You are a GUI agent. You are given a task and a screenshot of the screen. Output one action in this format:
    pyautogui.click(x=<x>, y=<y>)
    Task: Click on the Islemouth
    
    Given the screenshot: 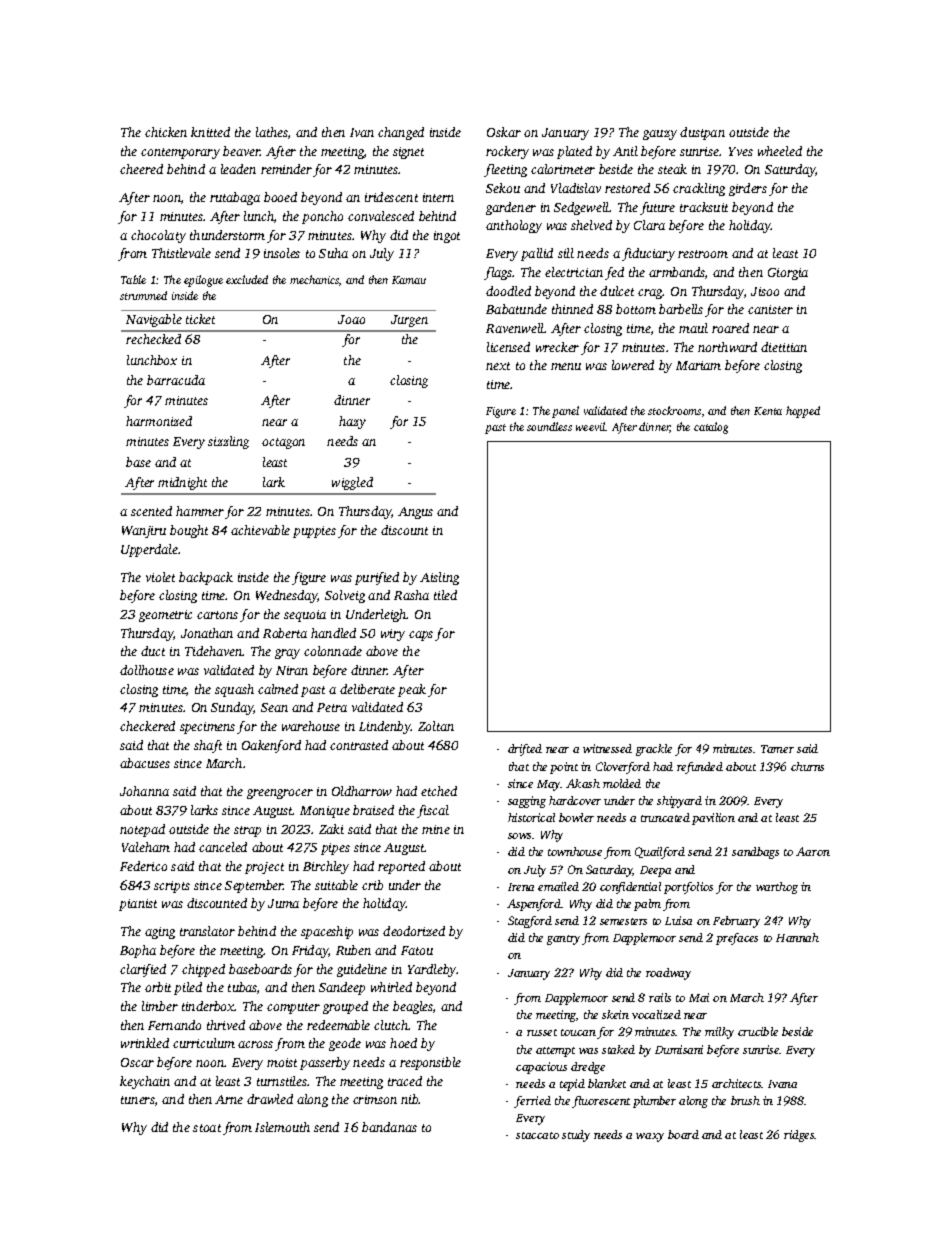 What is the action you would take?
    pyautogui.click(x=282, y=1127)
